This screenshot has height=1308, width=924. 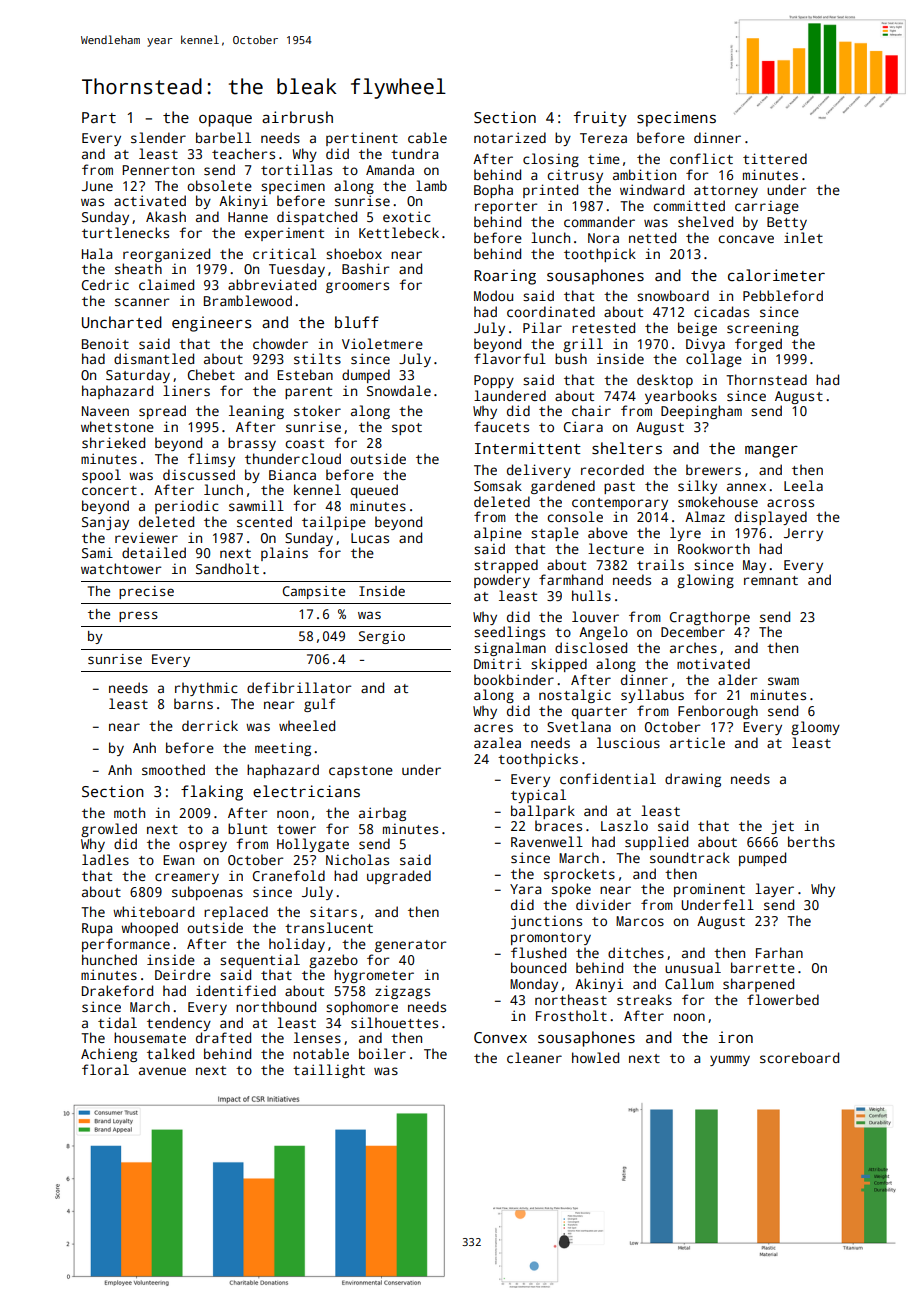 What do you see at coordinates (693, 780) in the screenshot?
I see `drawing` at bounding box center [693, 780].
